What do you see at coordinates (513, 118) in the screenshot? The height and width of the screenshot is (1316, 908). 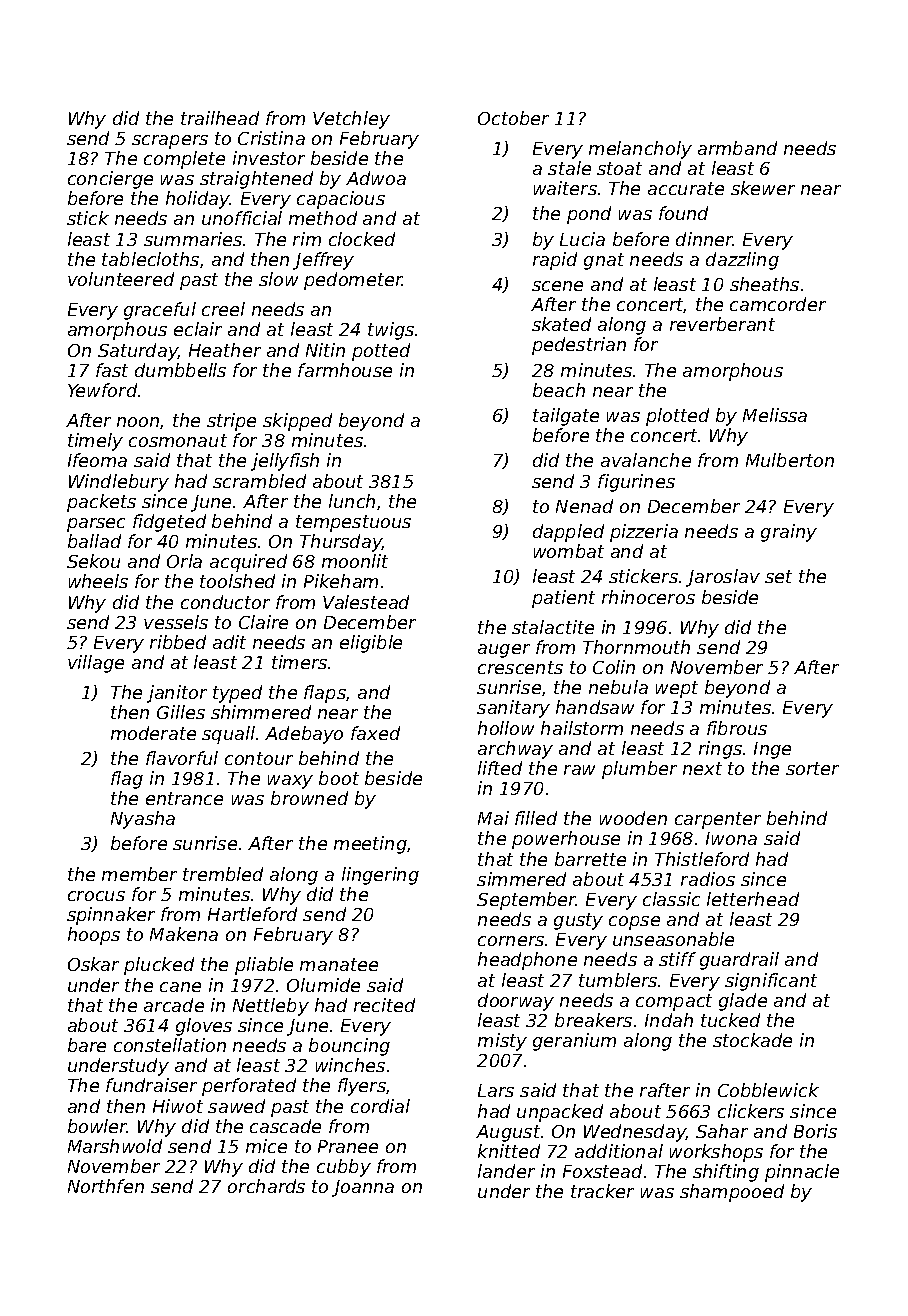 I see `October` at bounding box center [513, 118].
